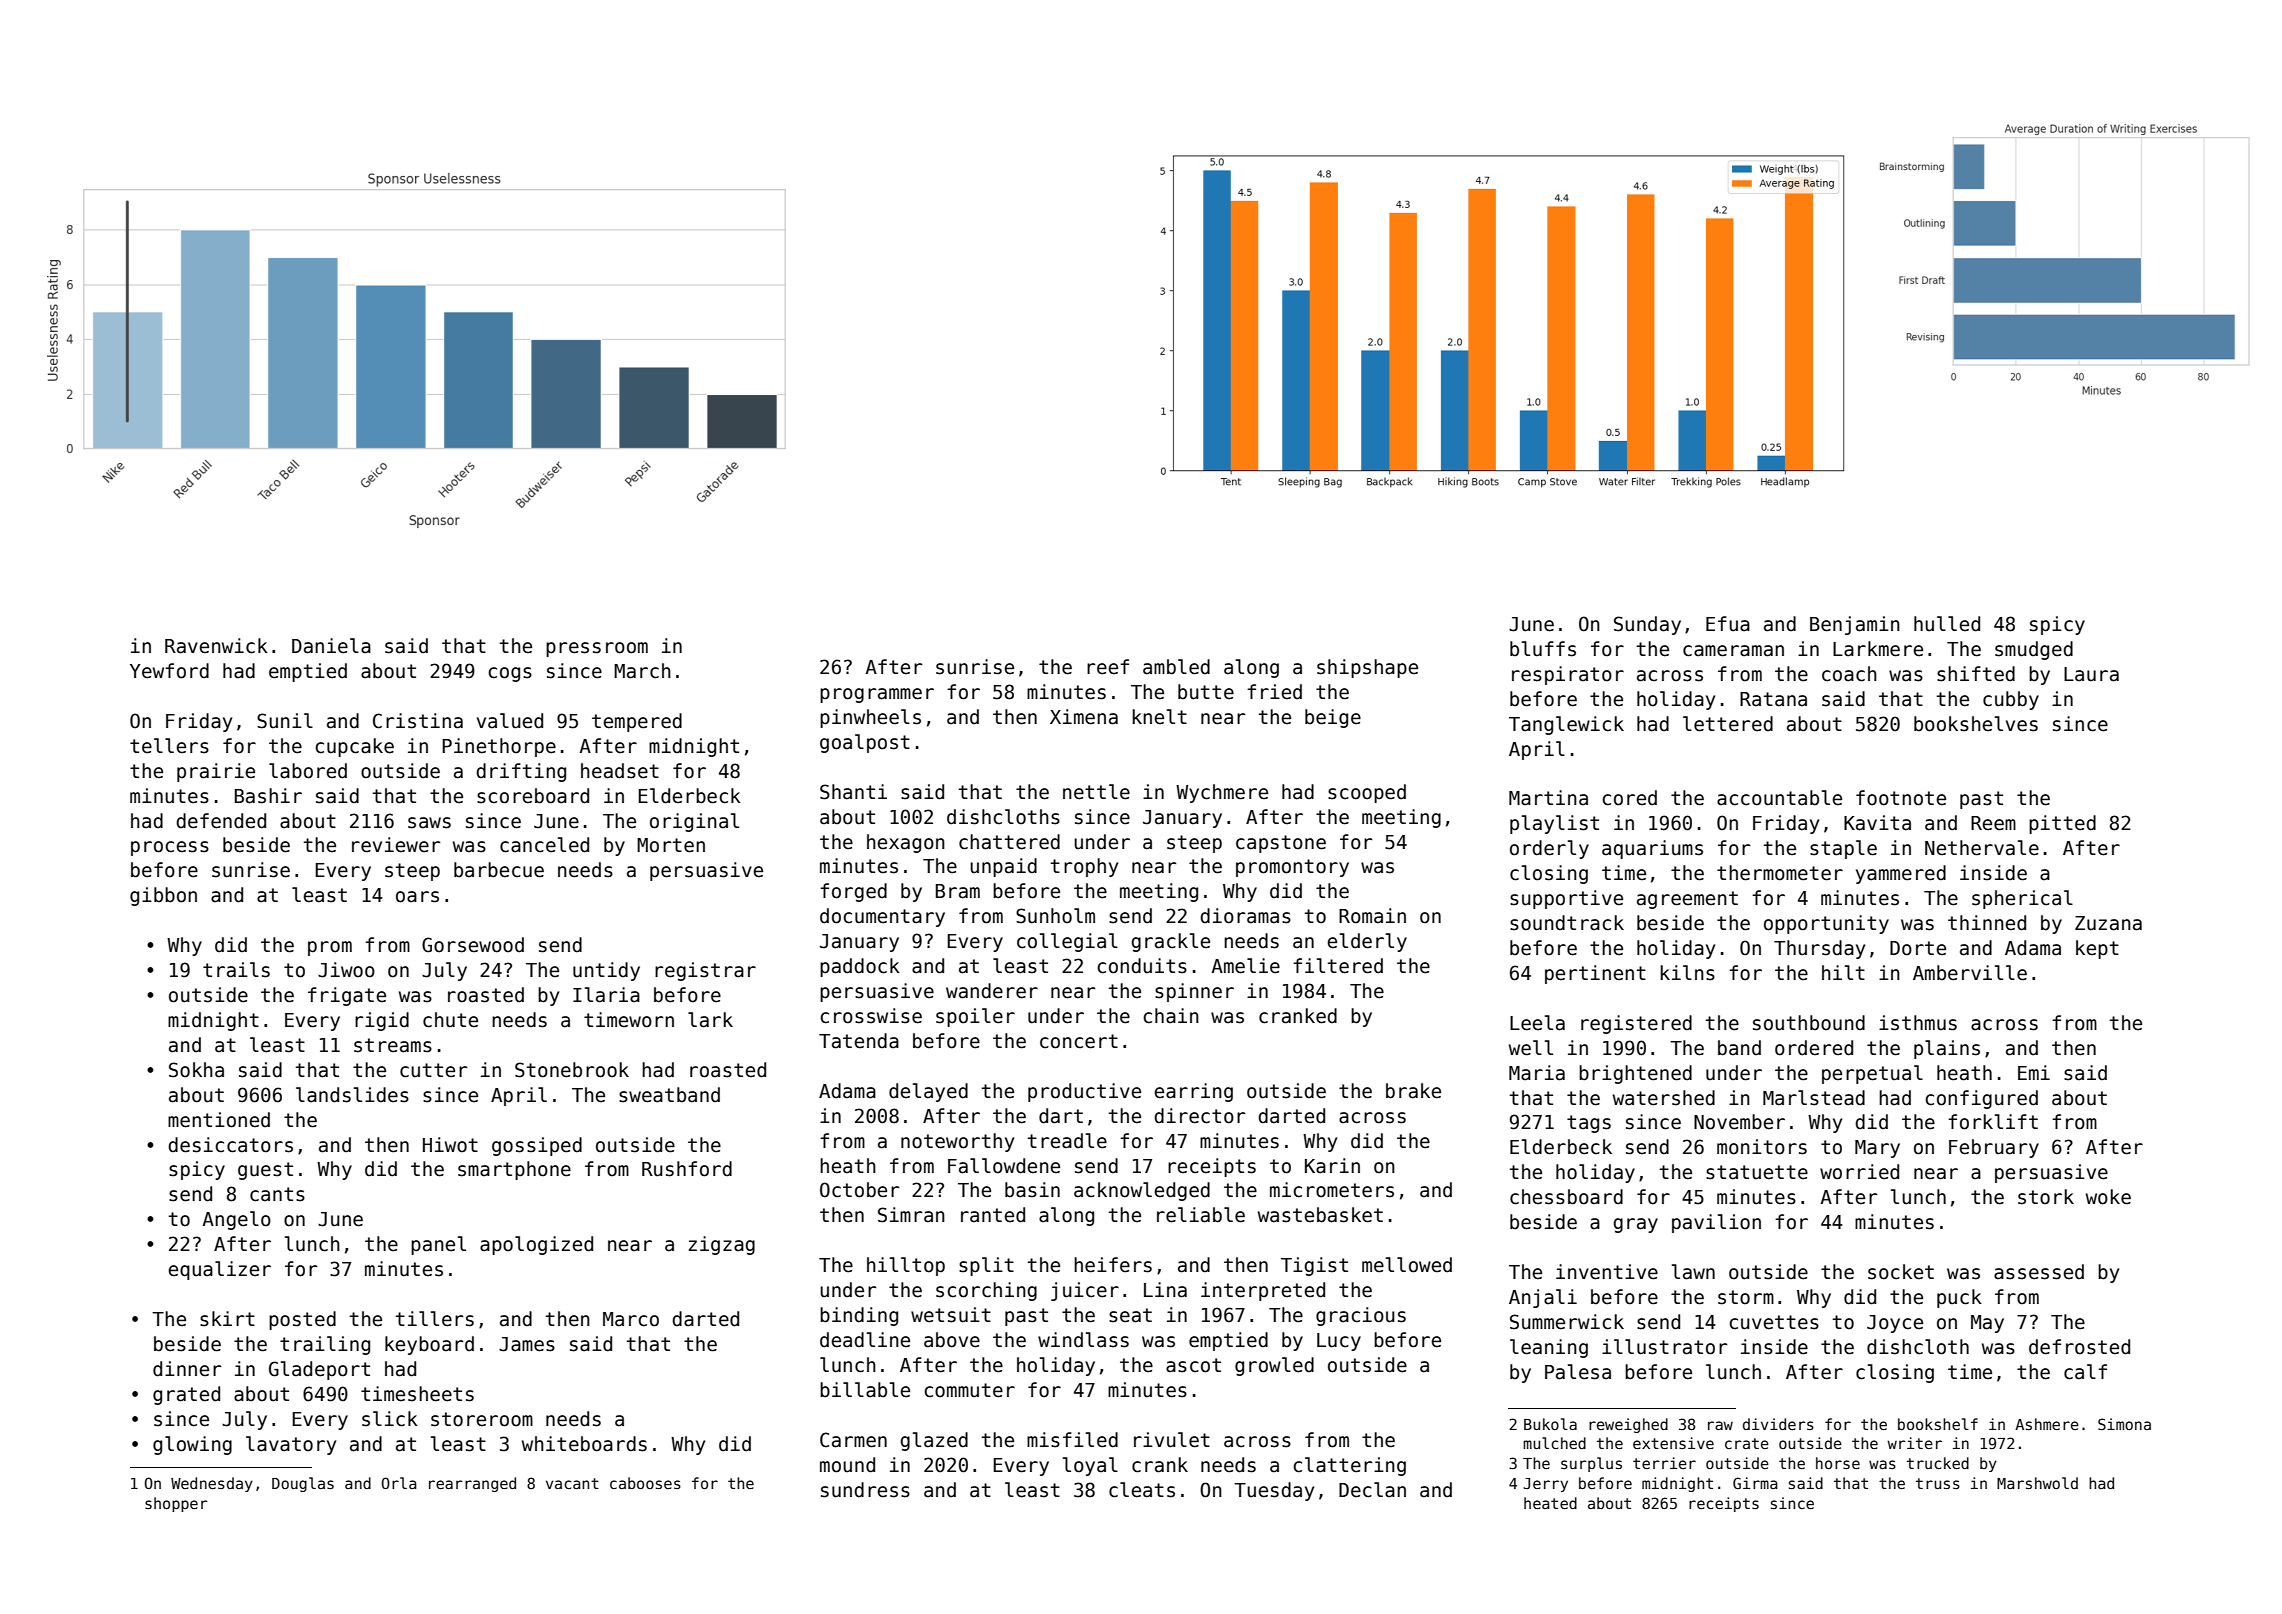 This image has width=2282, height=1614. I want to click on Shanti, so click(853, 792).
